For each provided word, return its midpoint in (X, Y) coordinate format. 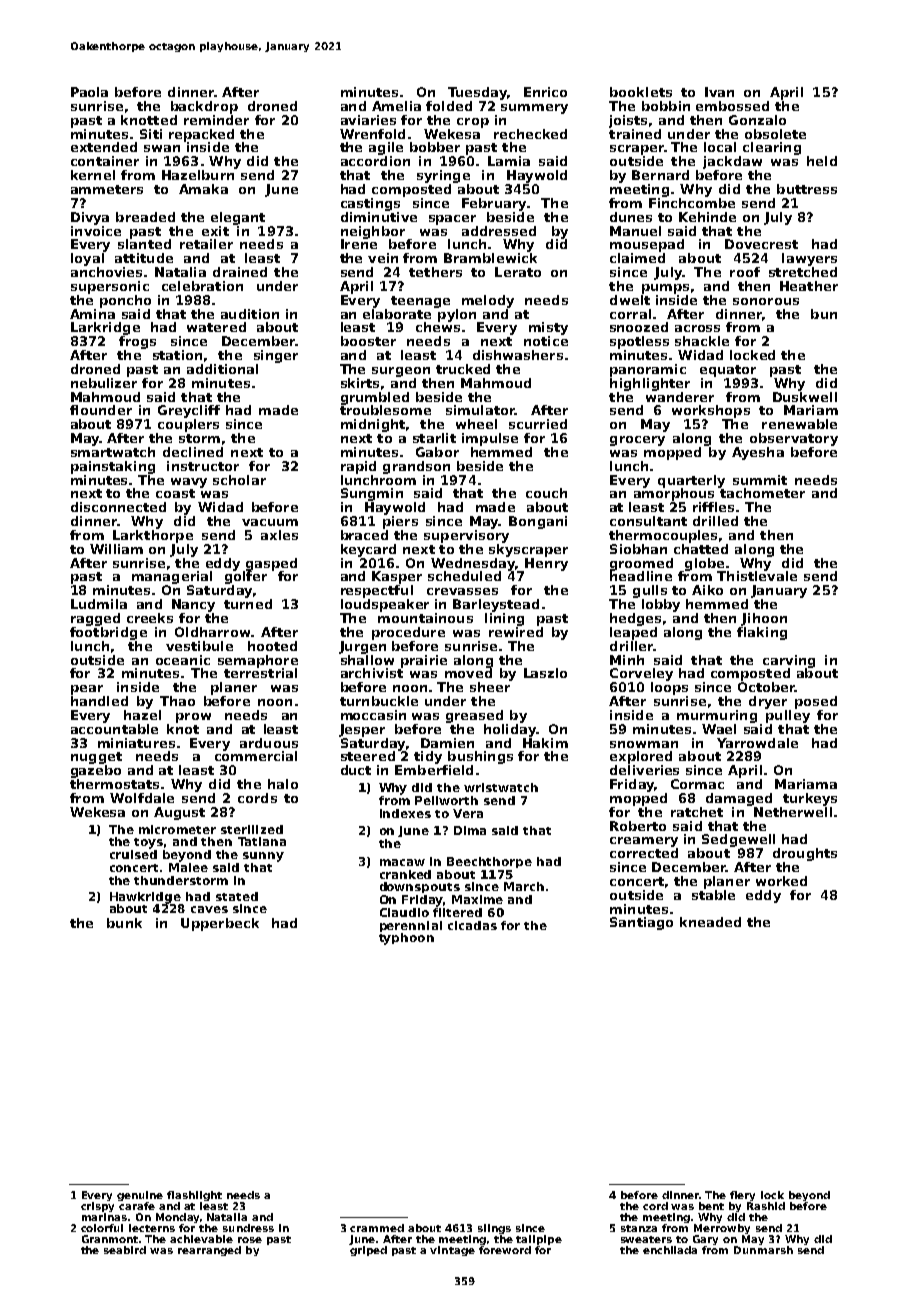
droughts (805, 854)
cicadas (472, 925)
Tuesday (477, 93)
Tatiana (262, 841)
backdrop (204, 107)
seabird (125, 1250)
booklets (641, 92)
